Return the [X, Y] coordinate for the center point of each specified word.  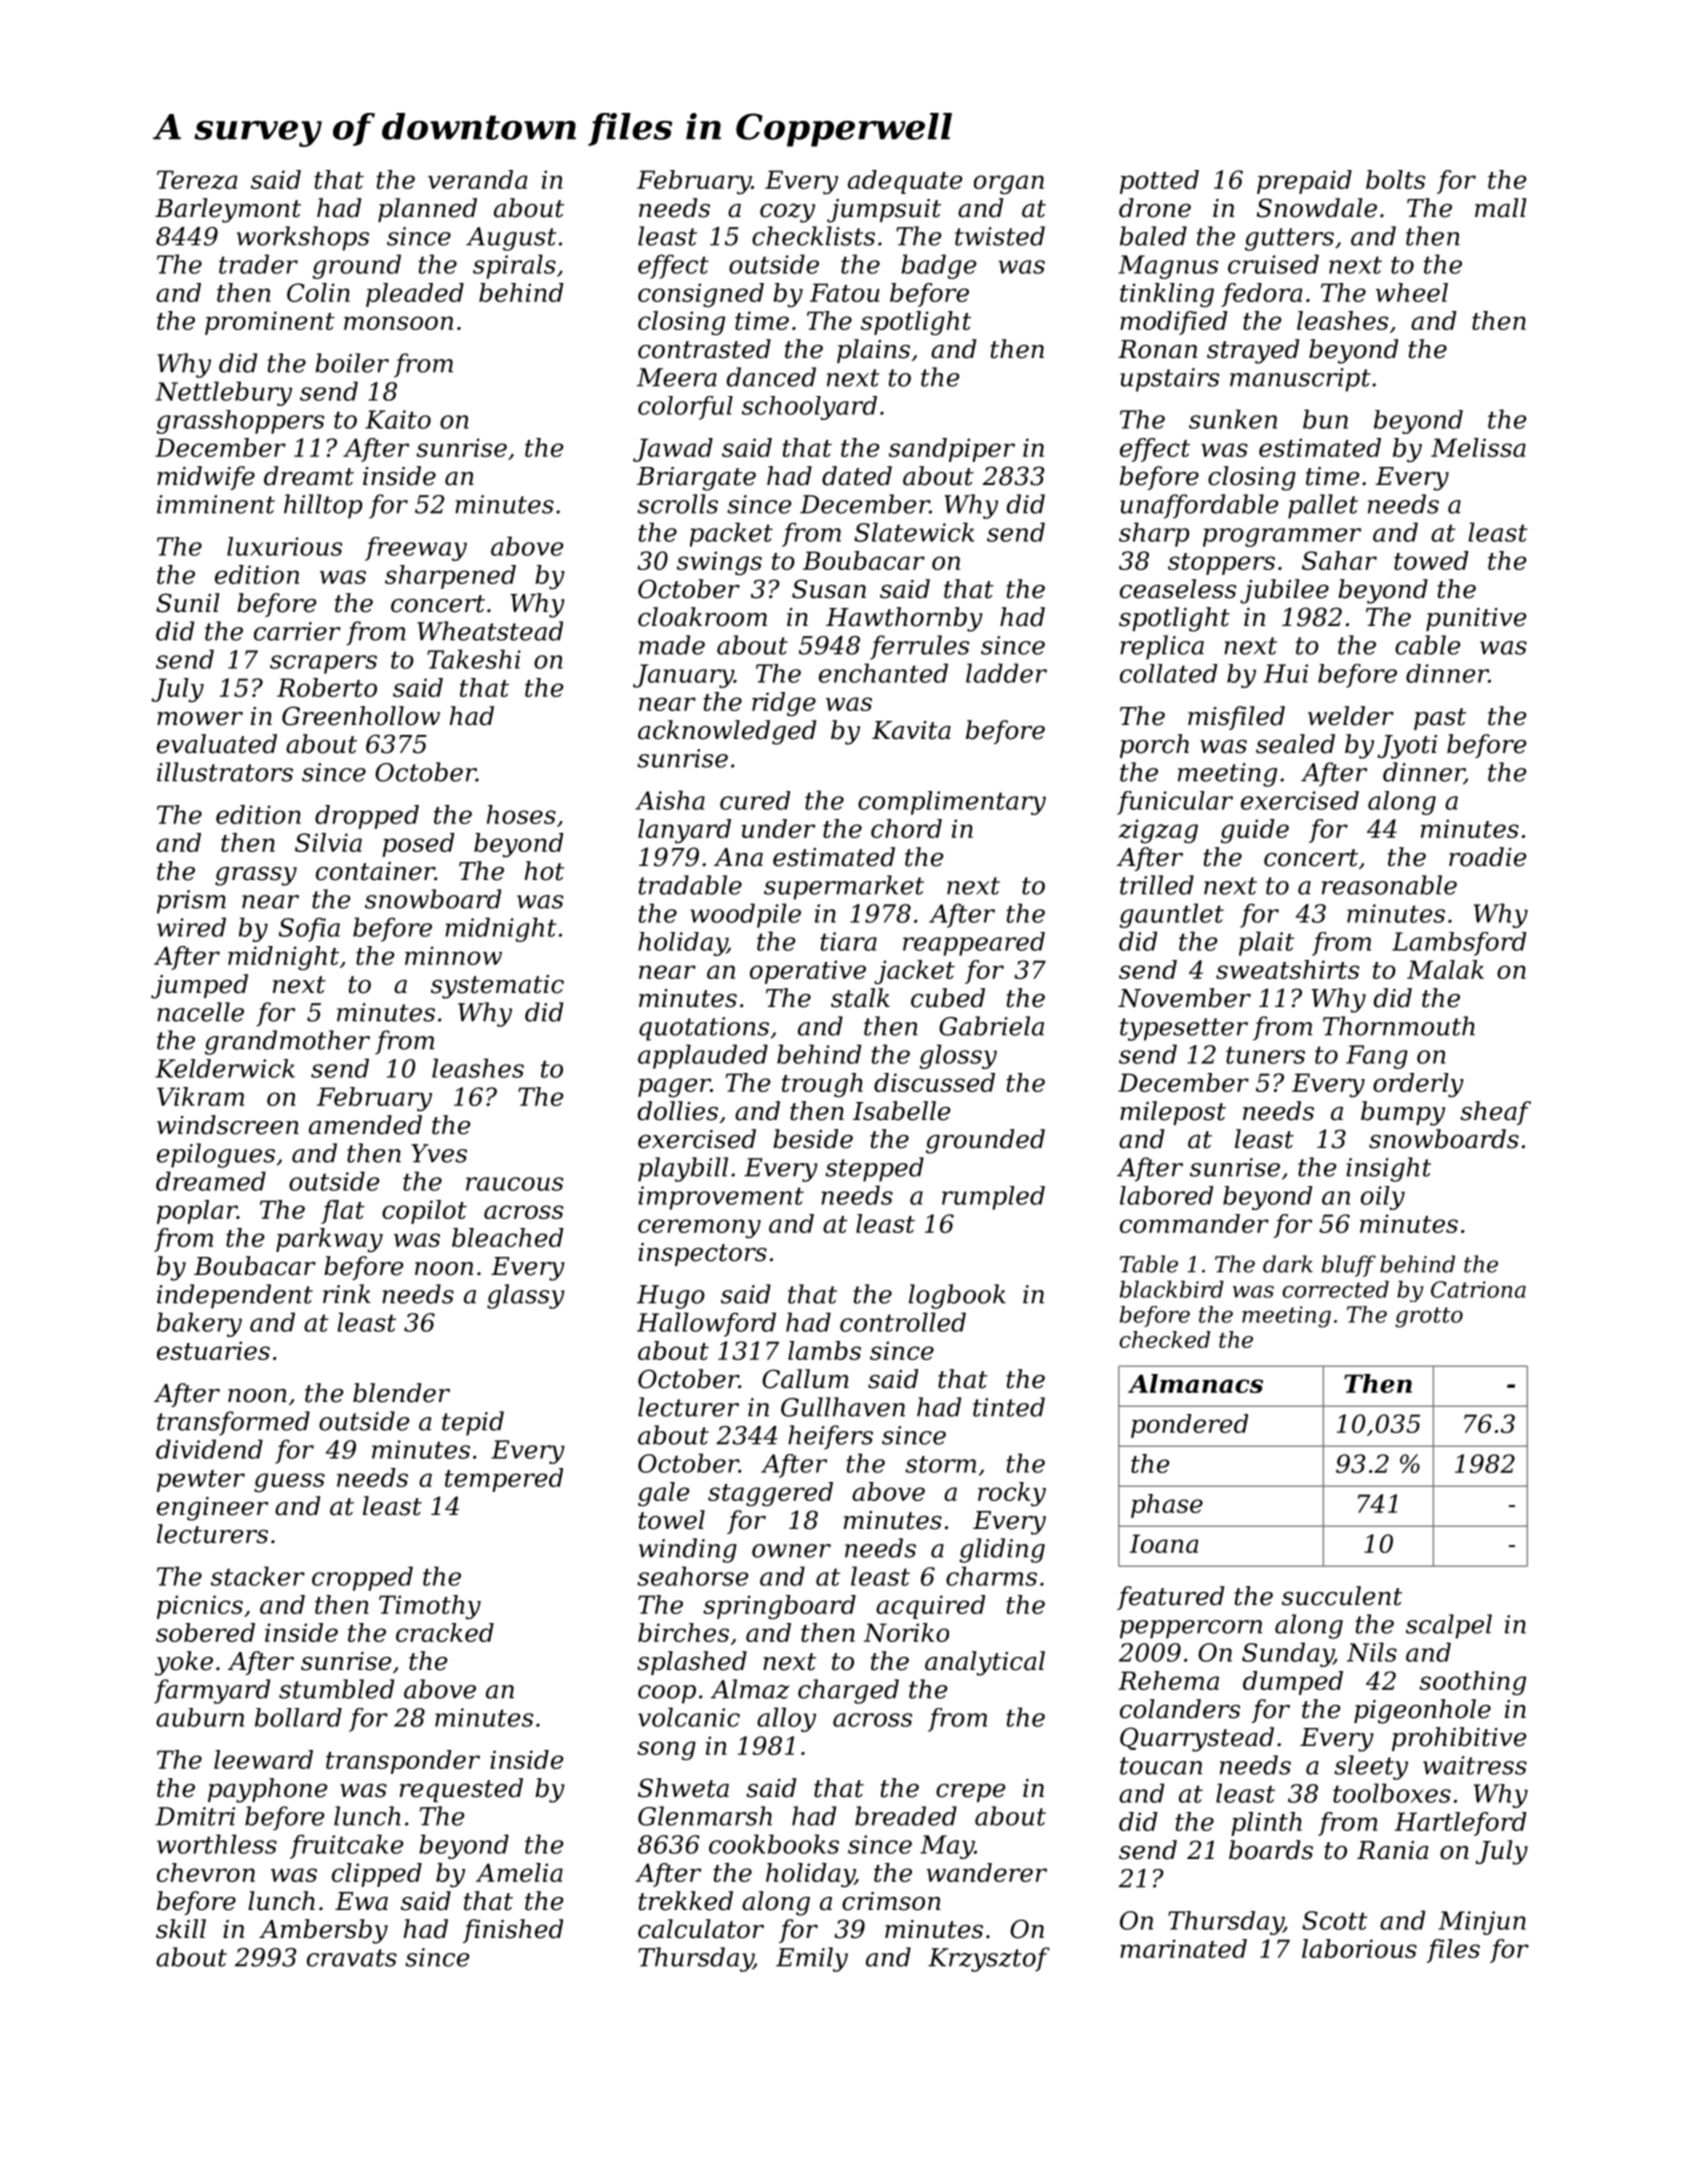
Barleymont [228, 210]
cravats [352, 1958]
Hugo [671, 1297]
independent [235, 1296]
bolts [1395, 179]
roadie [1487, 857]
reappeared [974, 944]
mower [200, 719]
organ [1009, 184]
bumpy [1403, 1113]
